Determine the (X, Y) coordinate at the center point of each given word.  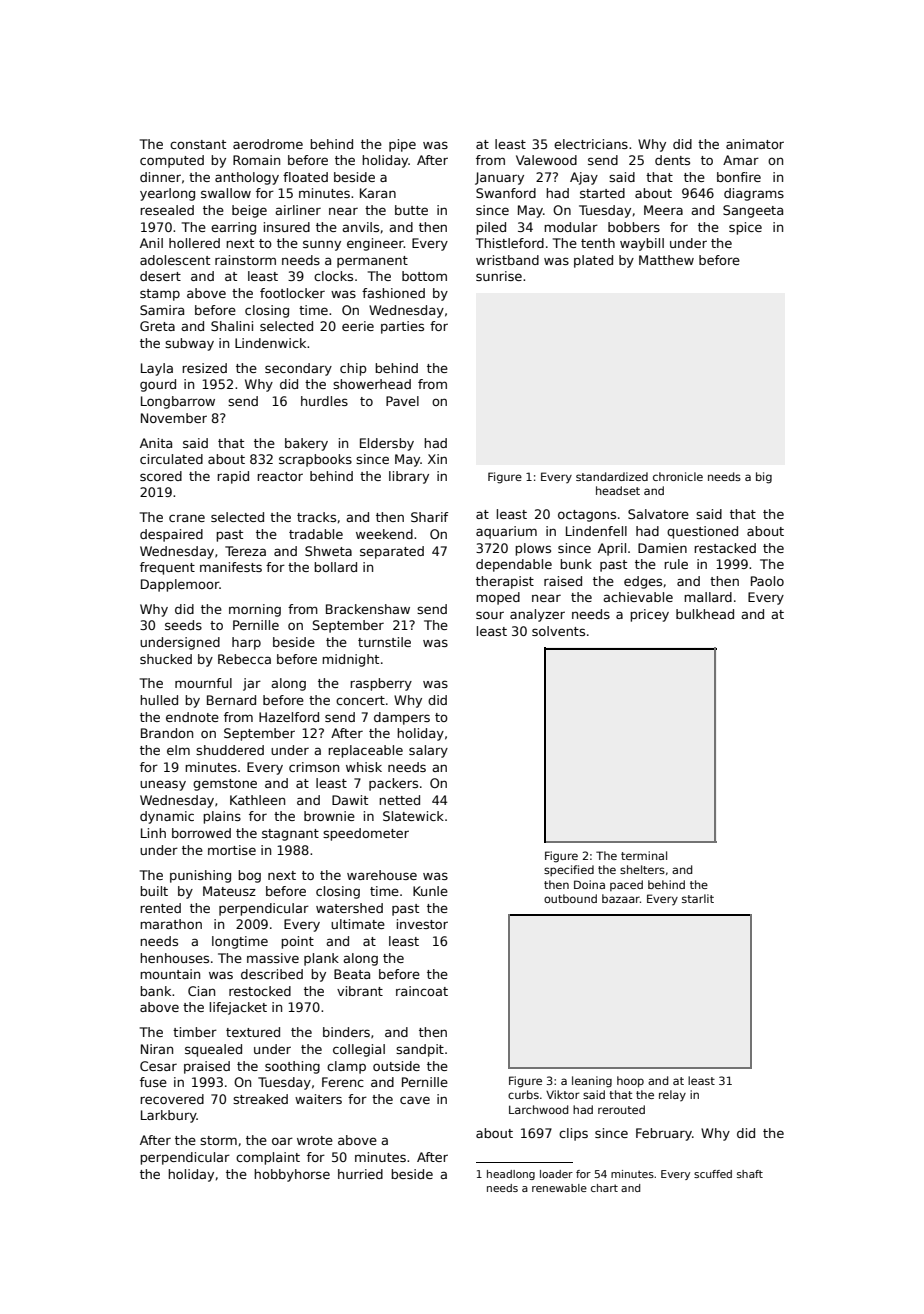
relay (672, 1095)
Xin (437, 459)
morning (255, 610)
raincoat (422, 991)
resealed (167, 210)
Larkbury (169, 1116)
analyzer (537, 615)
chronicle (678, 476)
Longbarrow (178, 402)
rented (160, 908)
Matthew (666, 260)
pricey (649, 615)
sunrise (499, 276)
